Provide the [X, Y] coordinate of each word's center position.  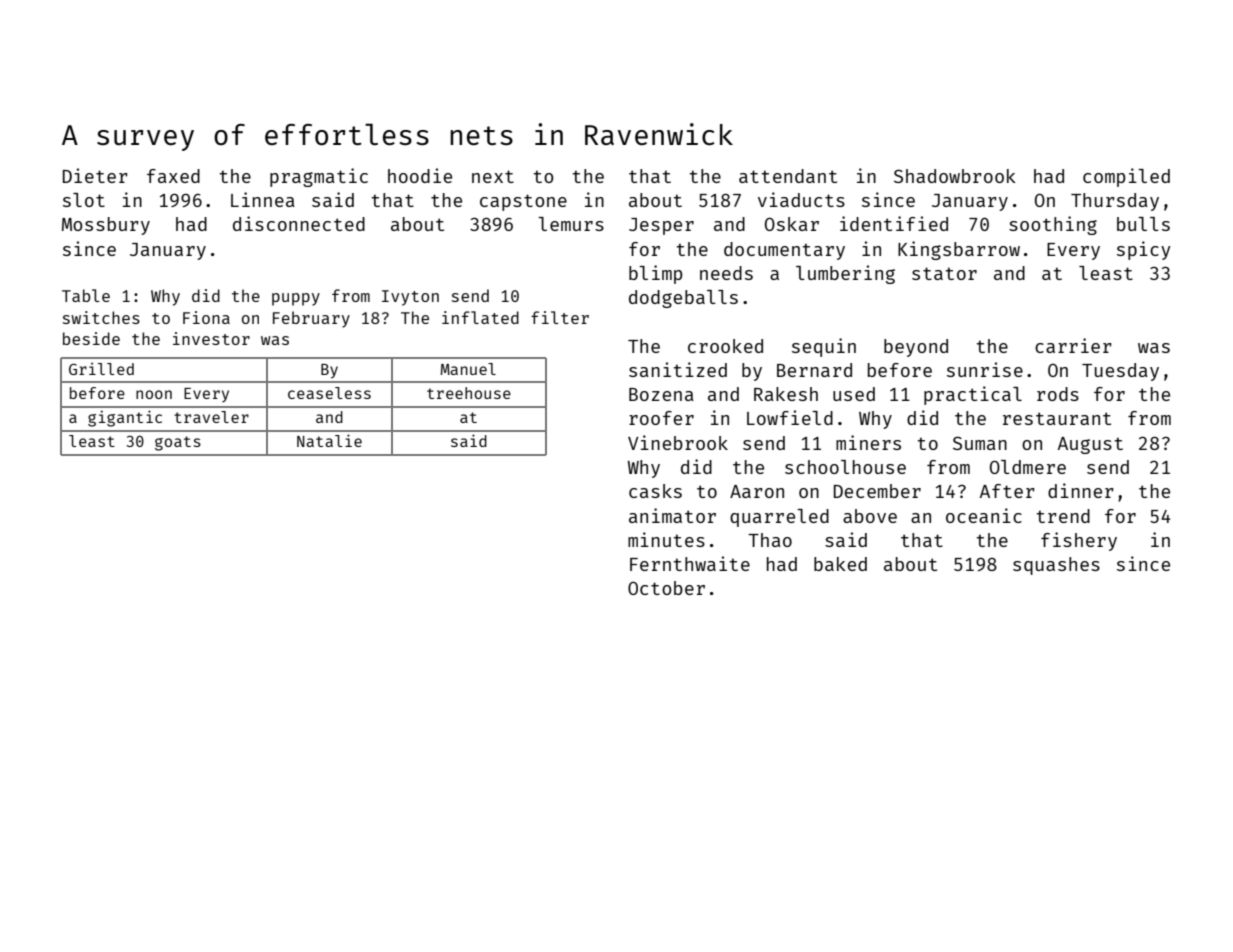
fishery [1079, 541]
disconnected [299, 223]
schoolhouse [845, 467]
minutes [666, 539]
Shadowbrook [955, 176]
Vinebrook [678, 442]
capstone [523, 202]
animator [672, 515]
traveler [211, 417]
